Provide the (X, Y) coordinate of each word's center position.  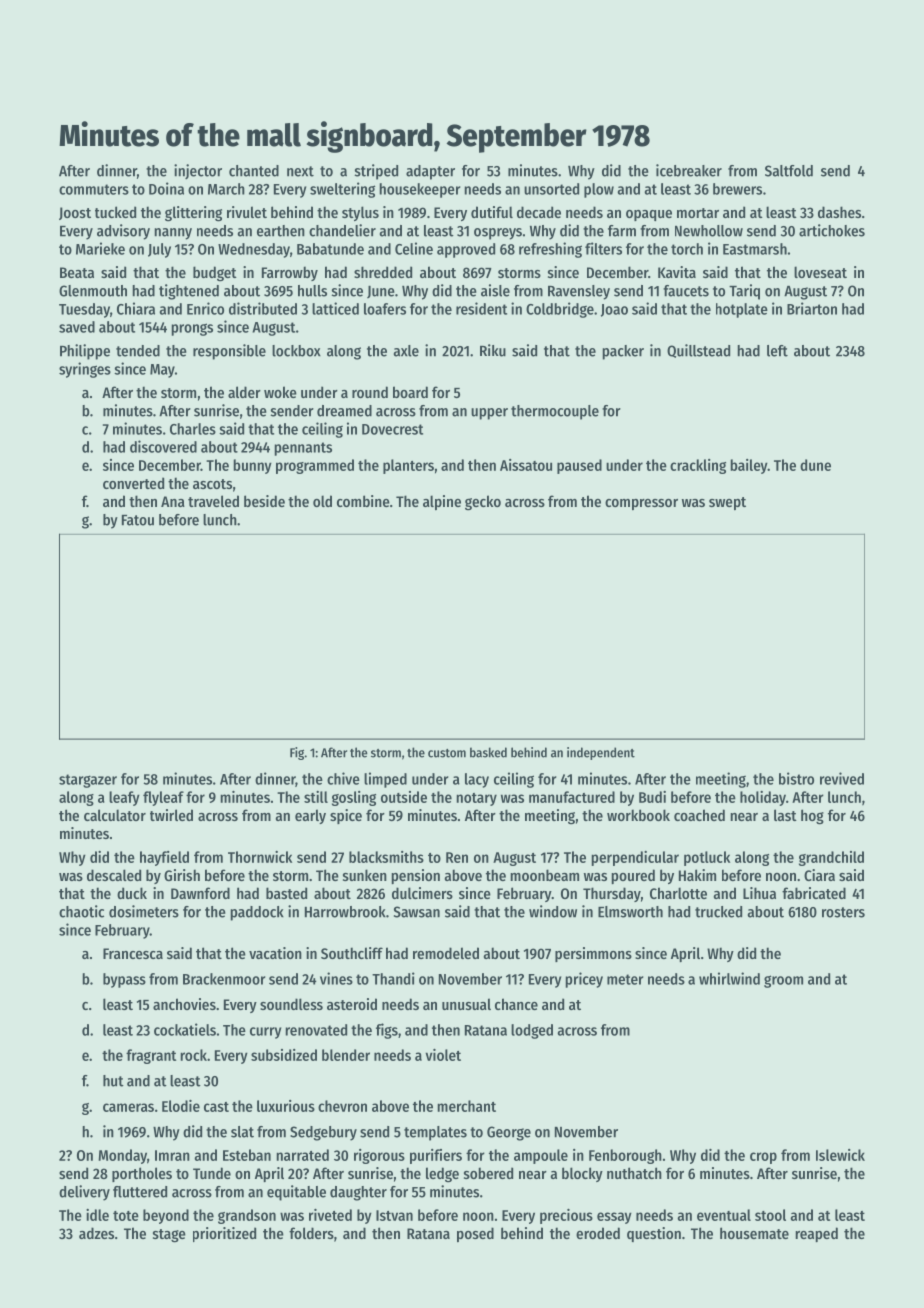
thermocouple (555, 412)
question (654, 1234)
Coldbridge (560, 310)
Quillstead (698, 351)
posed (475, 1234)
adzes (96, 1233)
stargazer (88, 781)
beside (264, 501)
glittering (193, 214)
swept (727, 503)
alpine (442, 502)
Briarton (812, 308)
